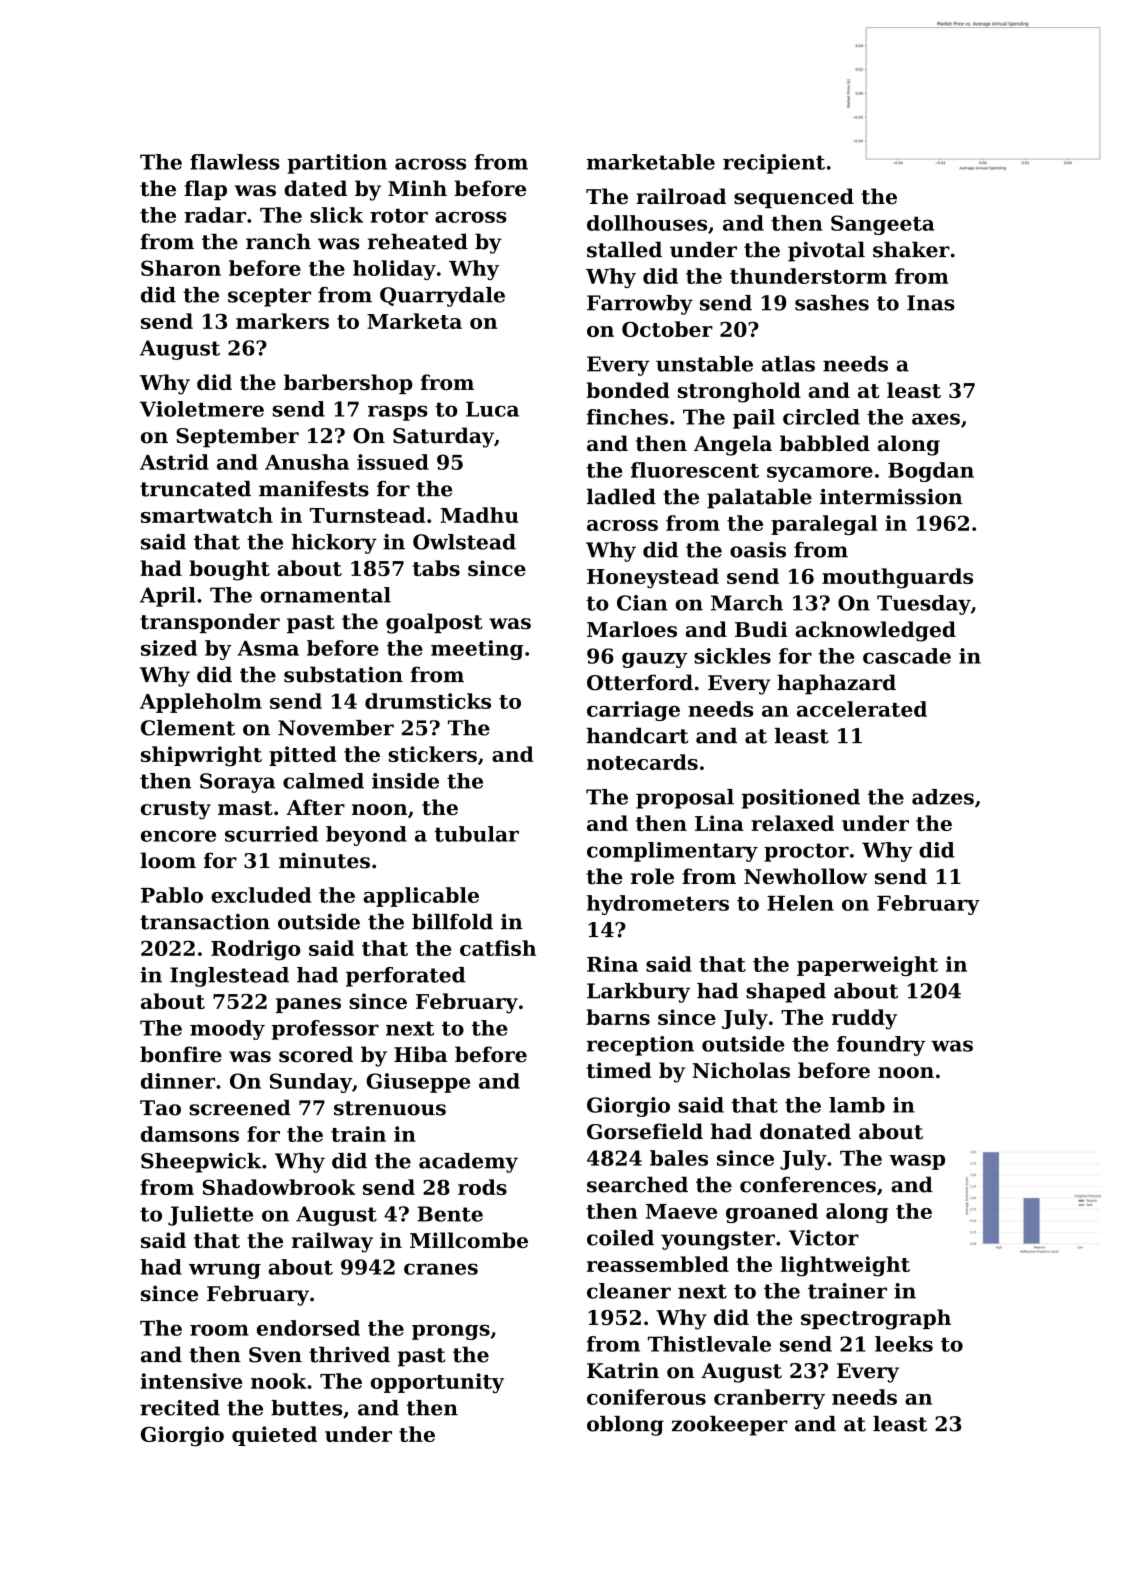  What do you see at coordinates (647, 223) in the screenshot?
I see `dollhouses` at bounding box center [647, 223].
